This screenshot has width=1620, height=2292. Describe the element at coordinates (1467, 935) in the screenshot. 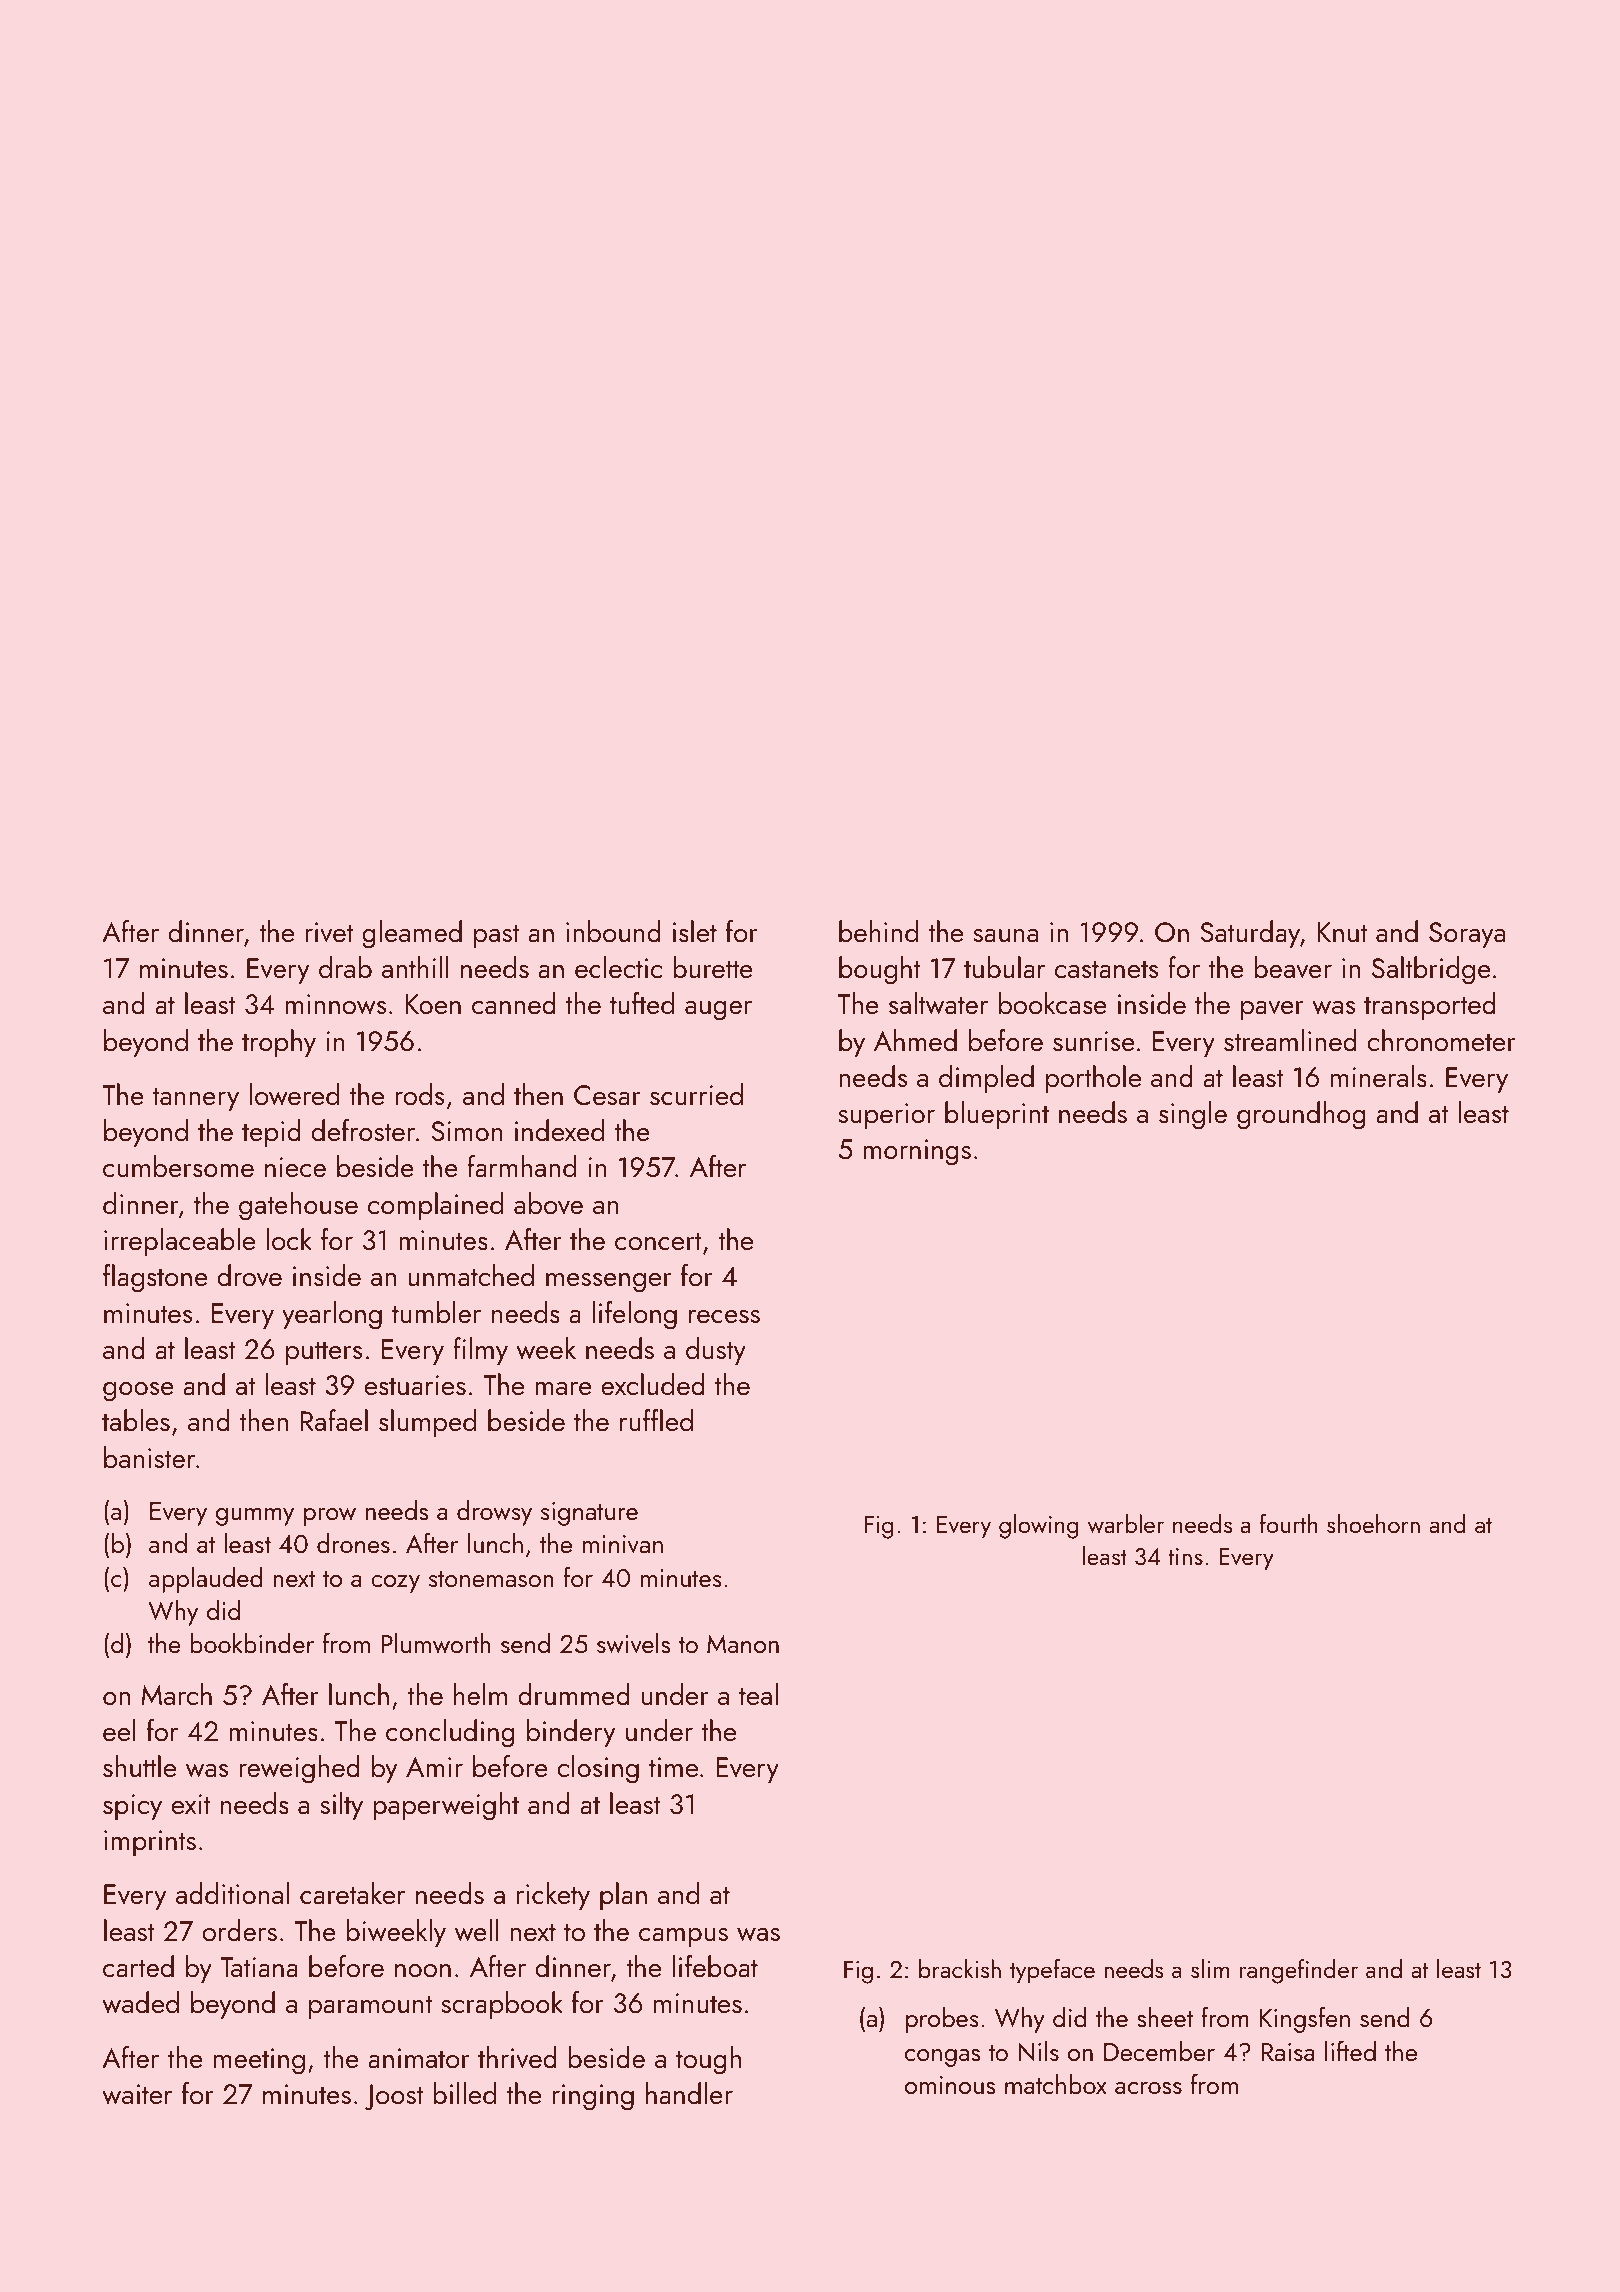

I see `Soraya` at that location.
